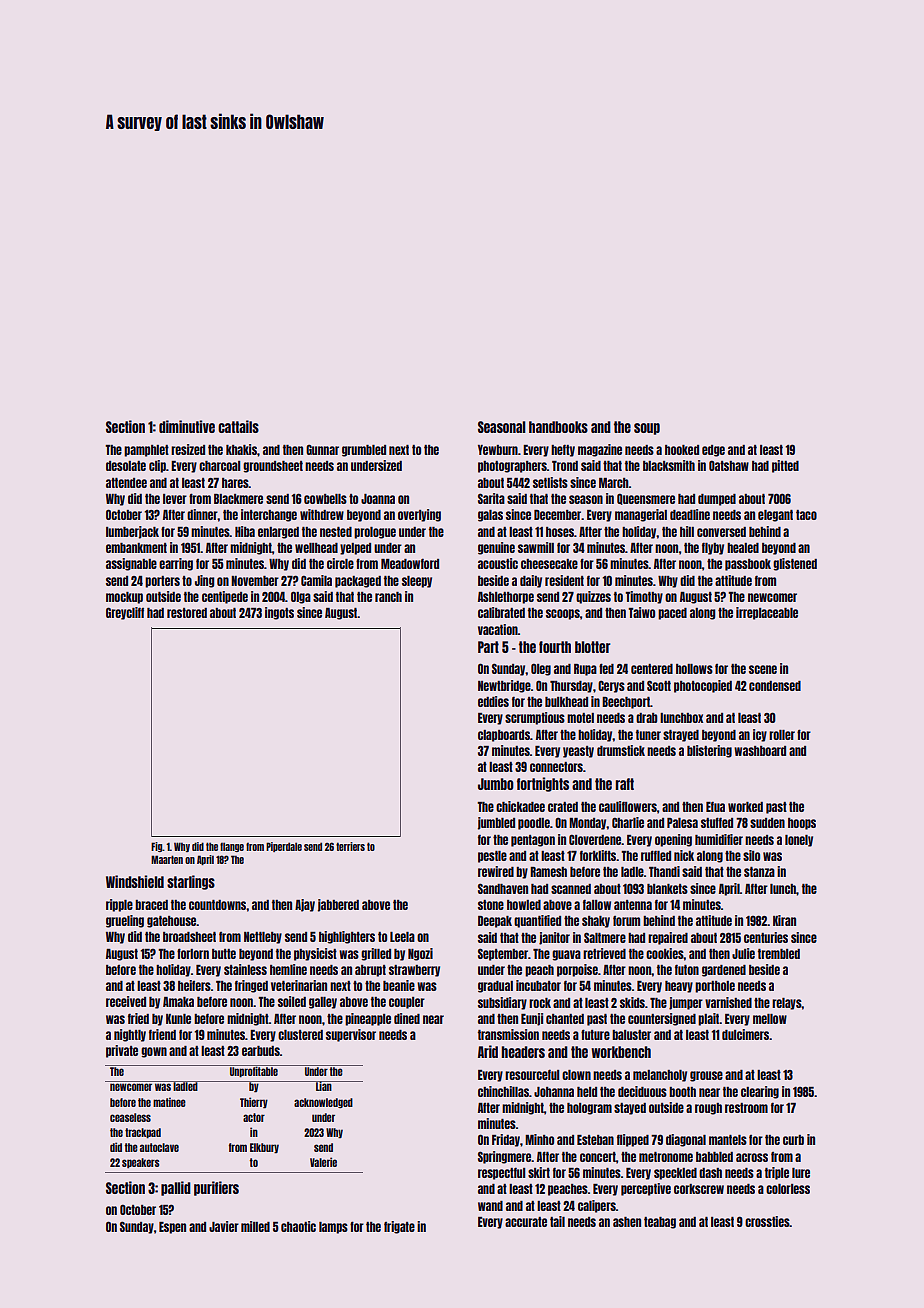  What do you see at coordinates (261, 1051) in the document?
I see `earbuds` at bounding box center [261, 1051].
